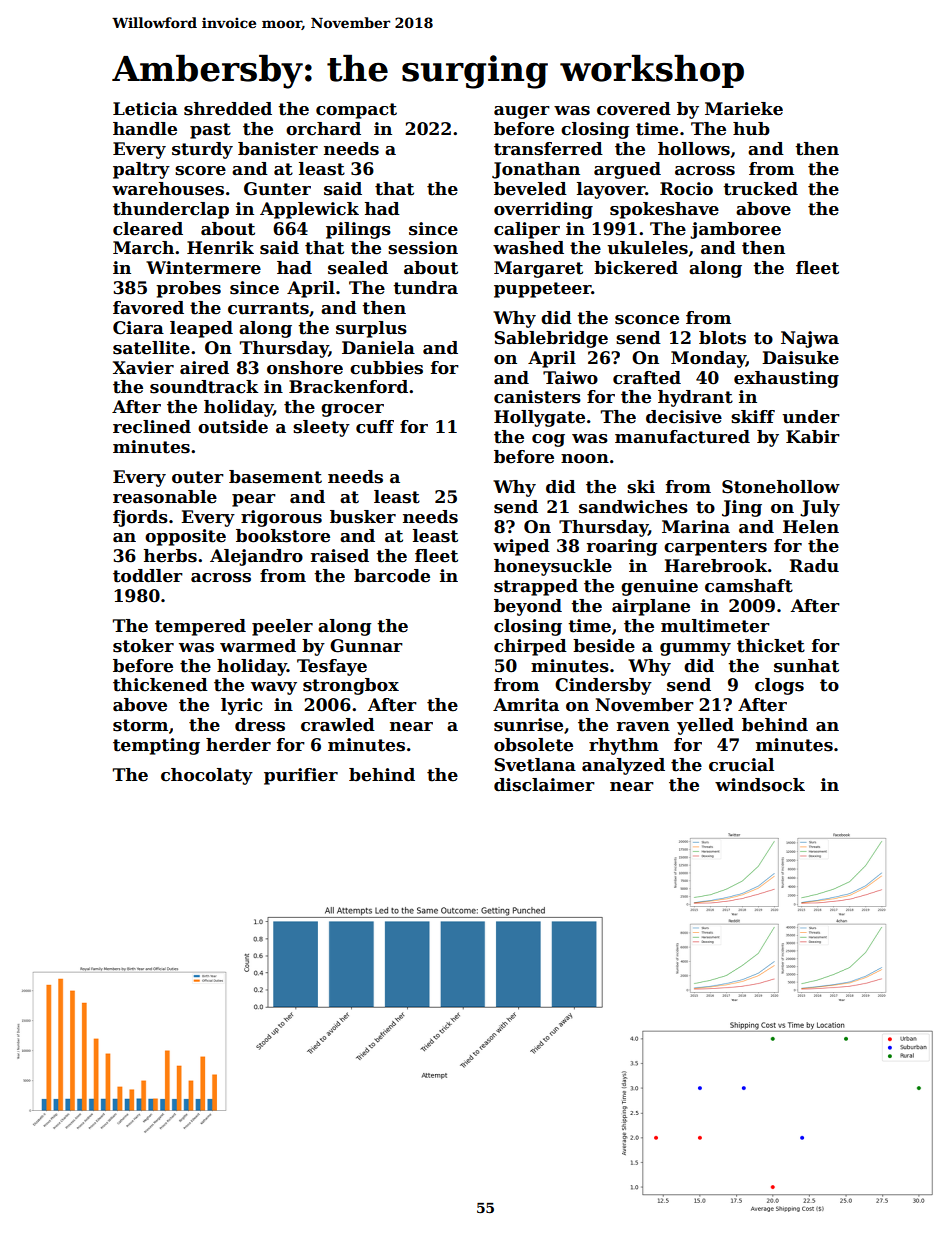 The image size is (952, 1233). Describe the element at coordinates (694, 149) in the screenshot. I see `hollows` at that location.
